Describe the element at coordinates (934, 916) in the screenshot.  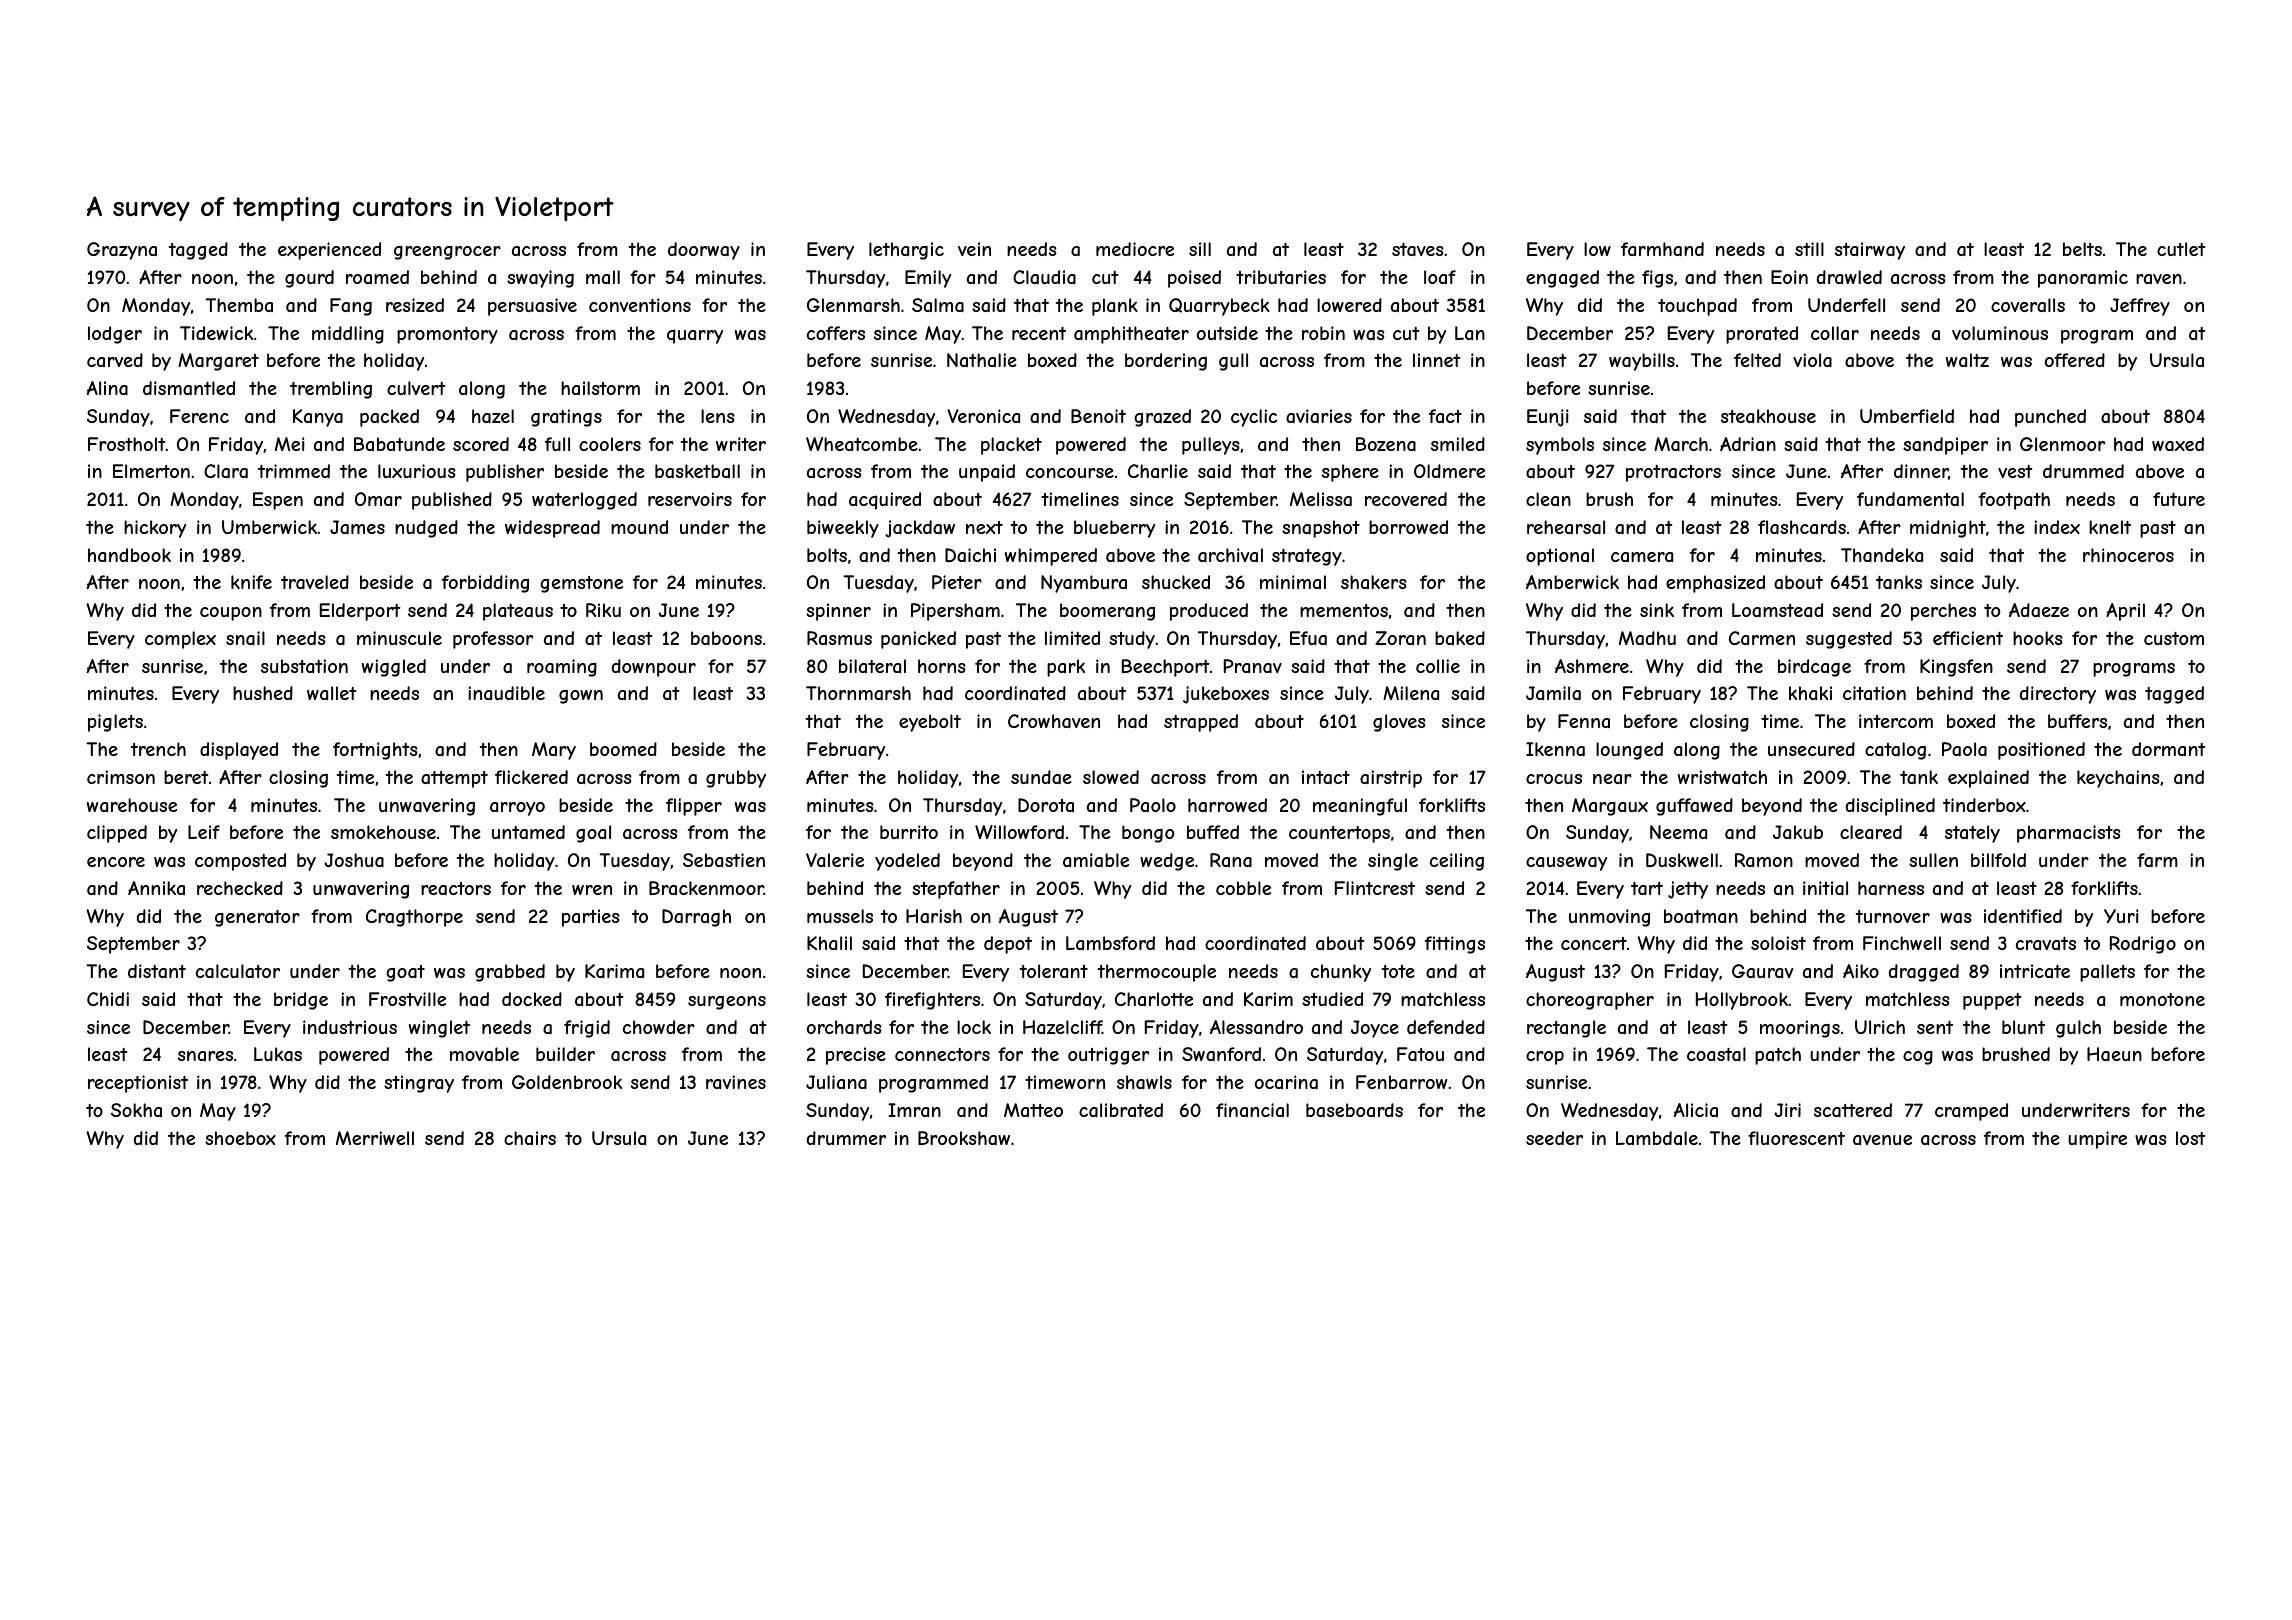
I see `Harish` at that location.
